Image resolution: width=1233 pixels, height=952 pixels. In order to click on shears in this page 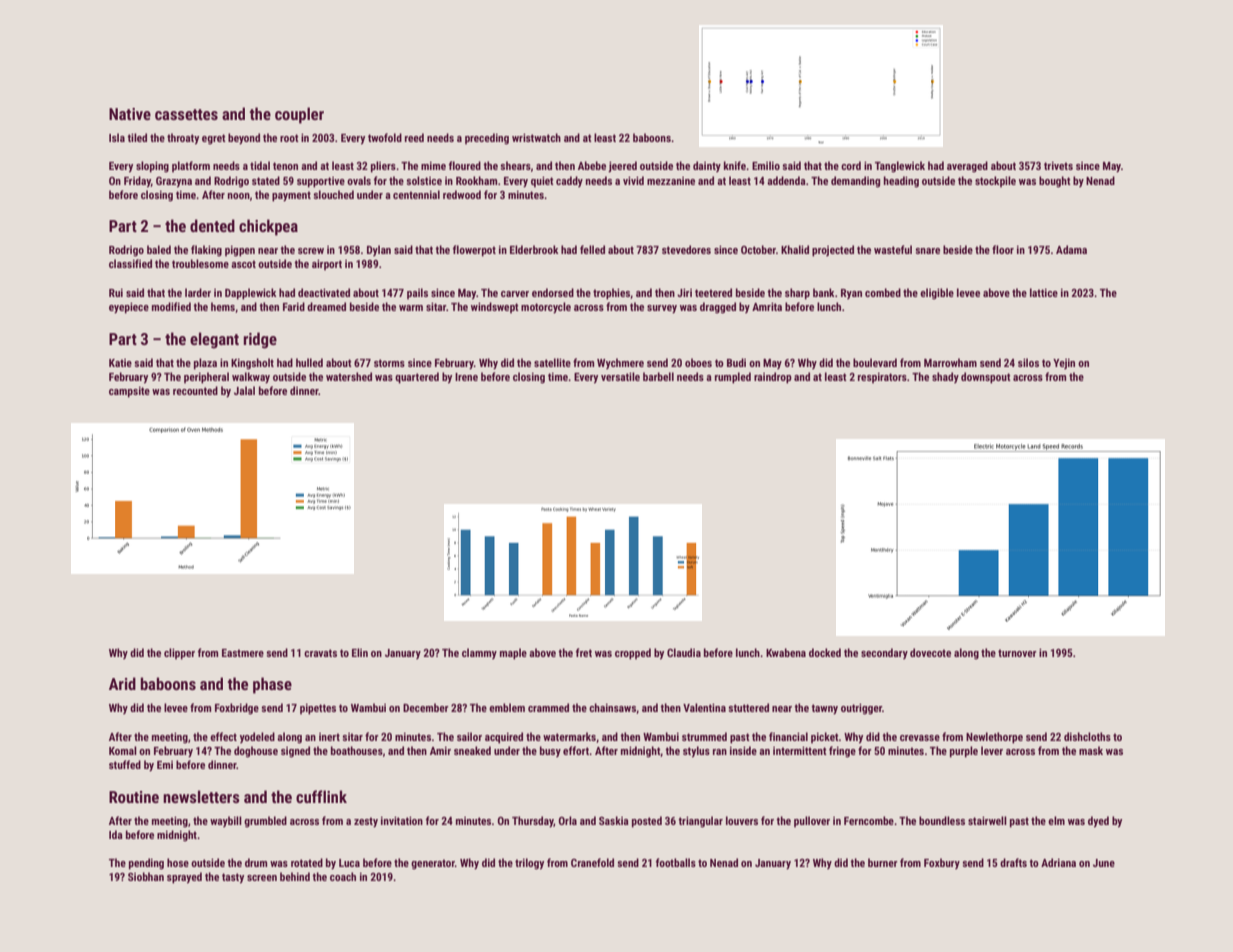, I will do `click(515, 165)`.
